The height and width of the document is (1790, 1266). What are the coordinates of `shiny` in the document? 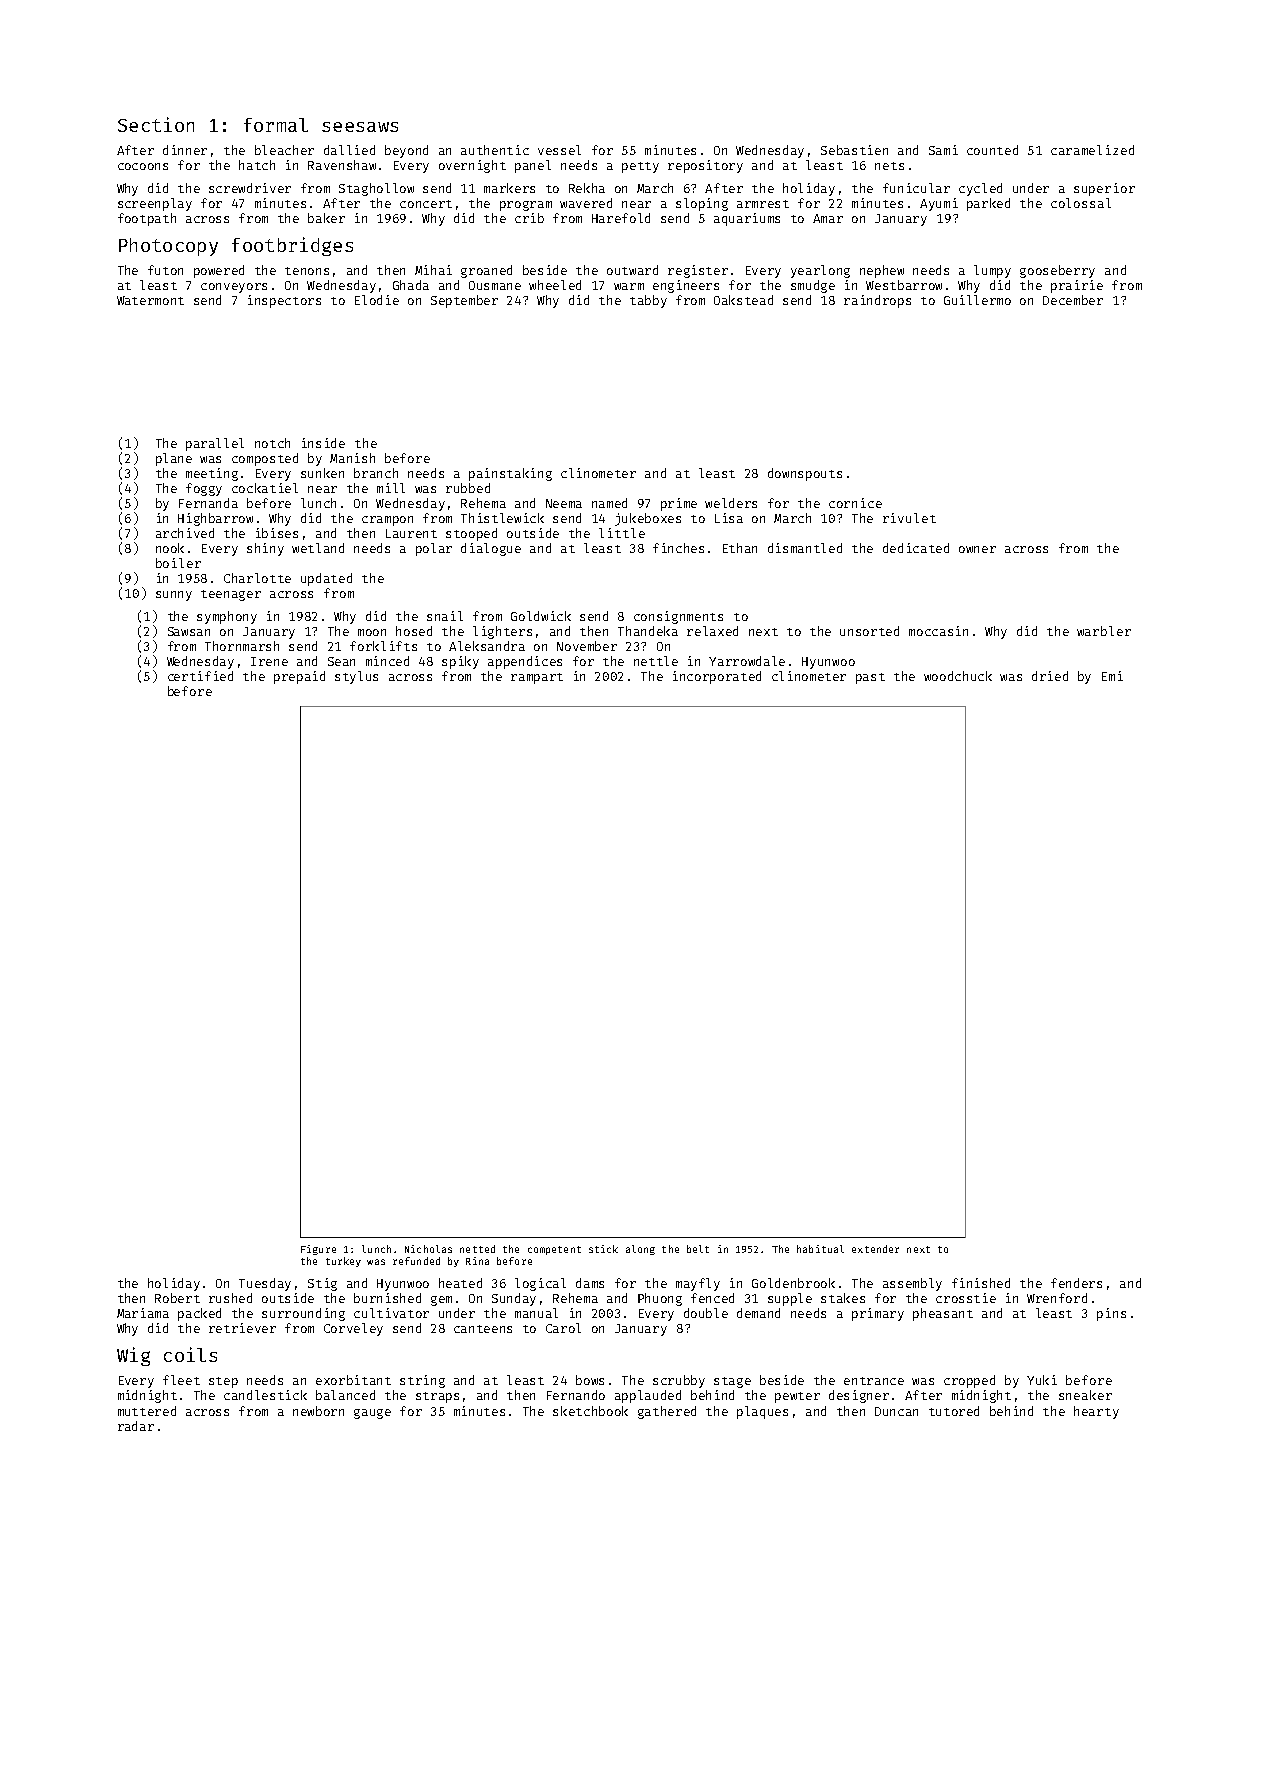 It's located at (265, 549).
